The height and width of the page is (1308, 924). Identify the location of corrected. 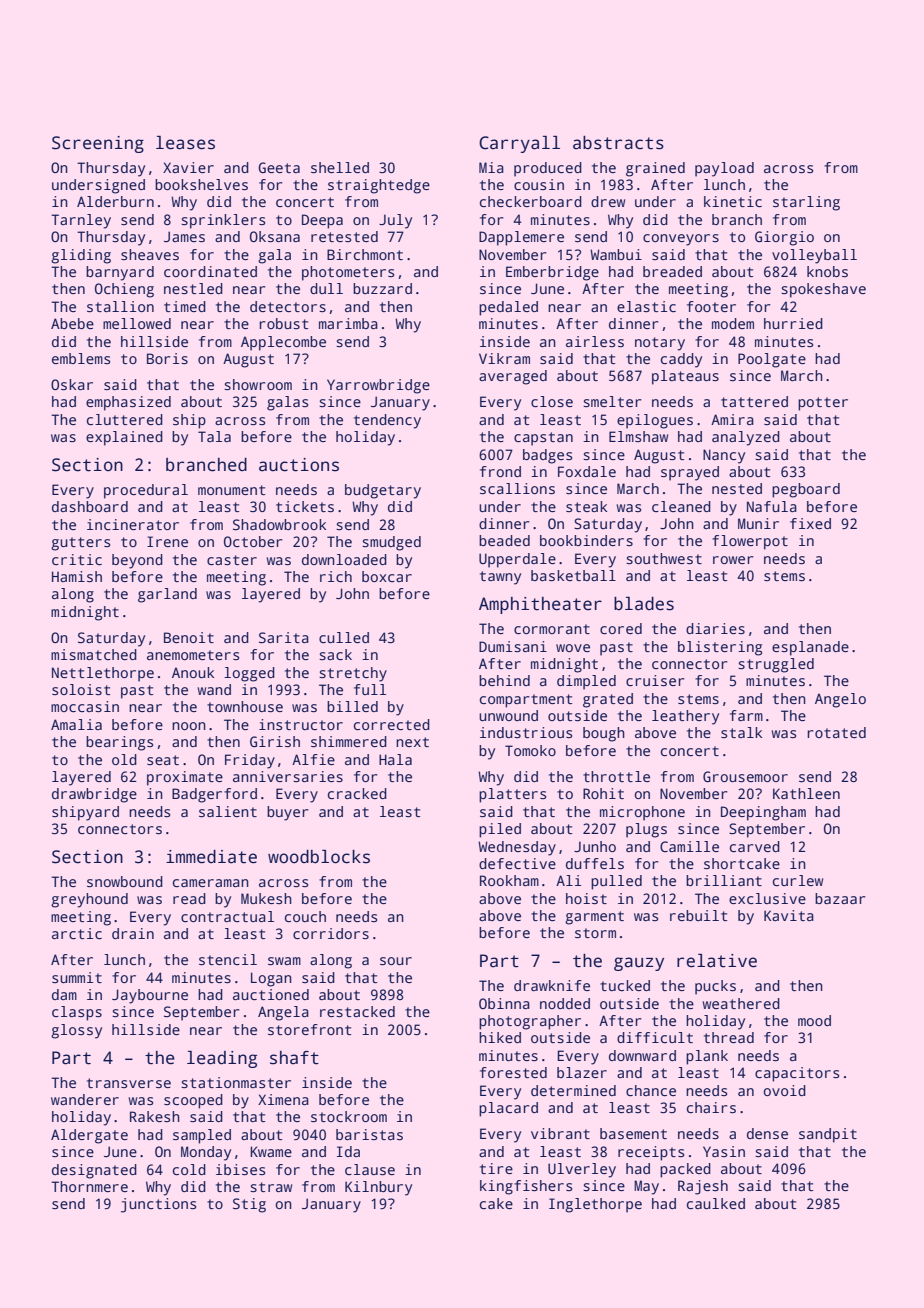
(392, 724).
